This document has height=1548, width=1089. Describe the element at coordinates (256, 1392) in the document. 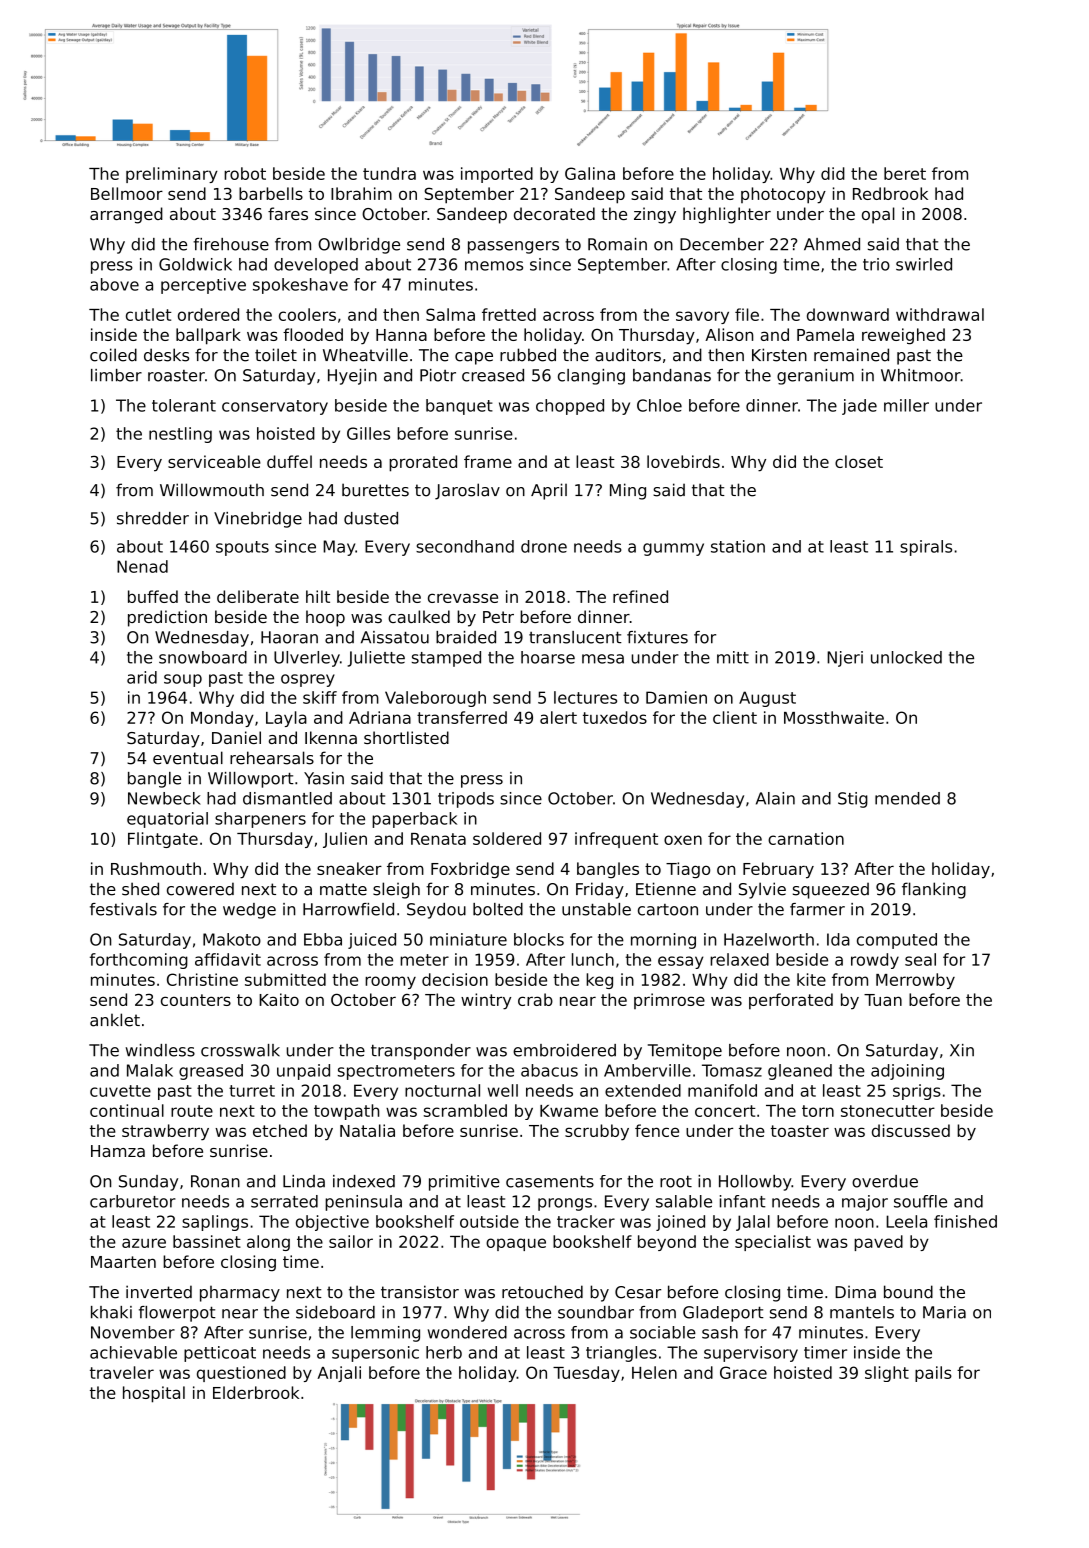

I see `Elderbrook` at that location.
